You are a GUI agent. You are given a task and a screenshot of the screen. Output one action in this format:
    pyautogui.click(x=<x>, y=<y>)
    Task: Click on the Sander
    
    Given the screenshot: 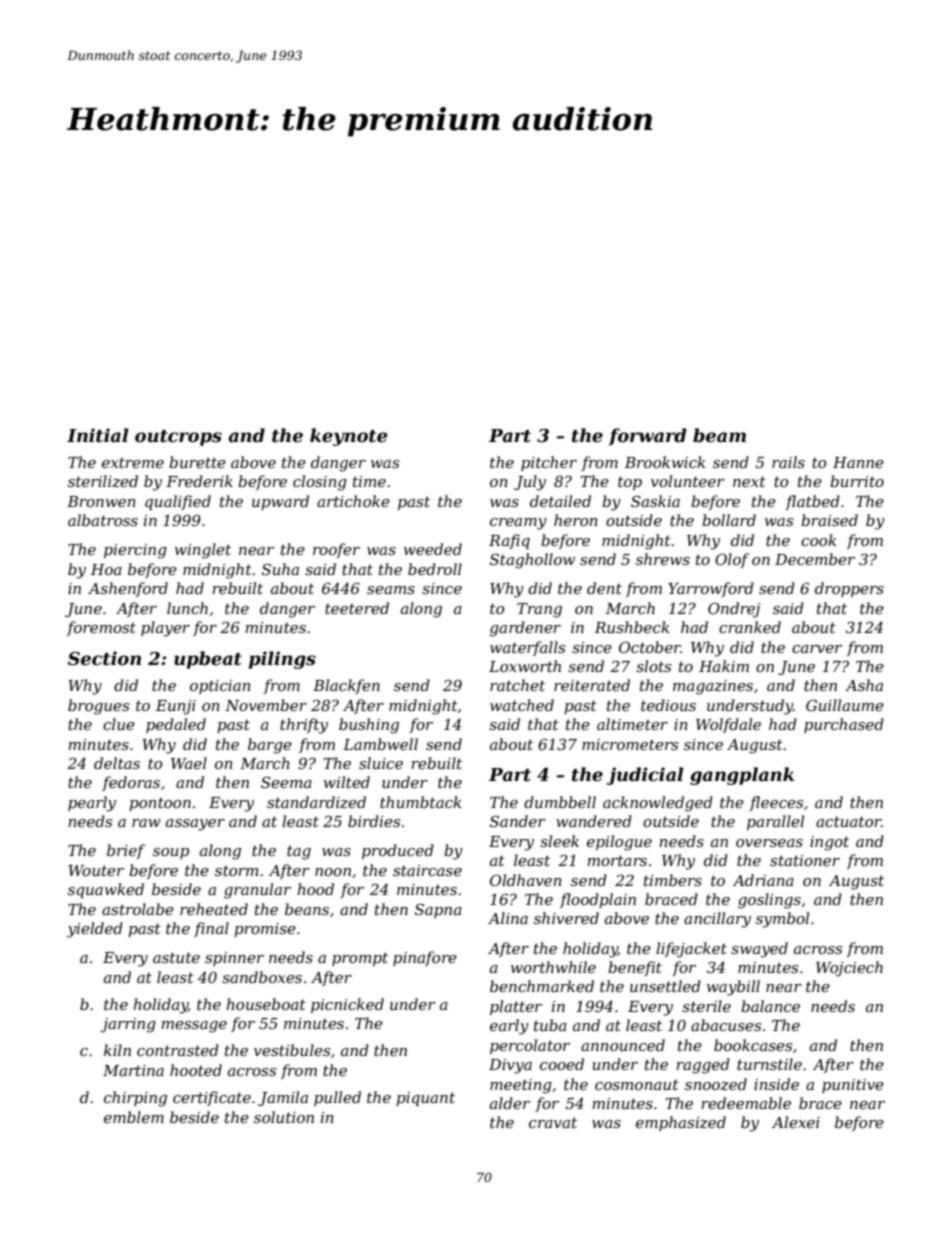 What is the action you would take?
    pyautogui.click(x=518, y=821)
